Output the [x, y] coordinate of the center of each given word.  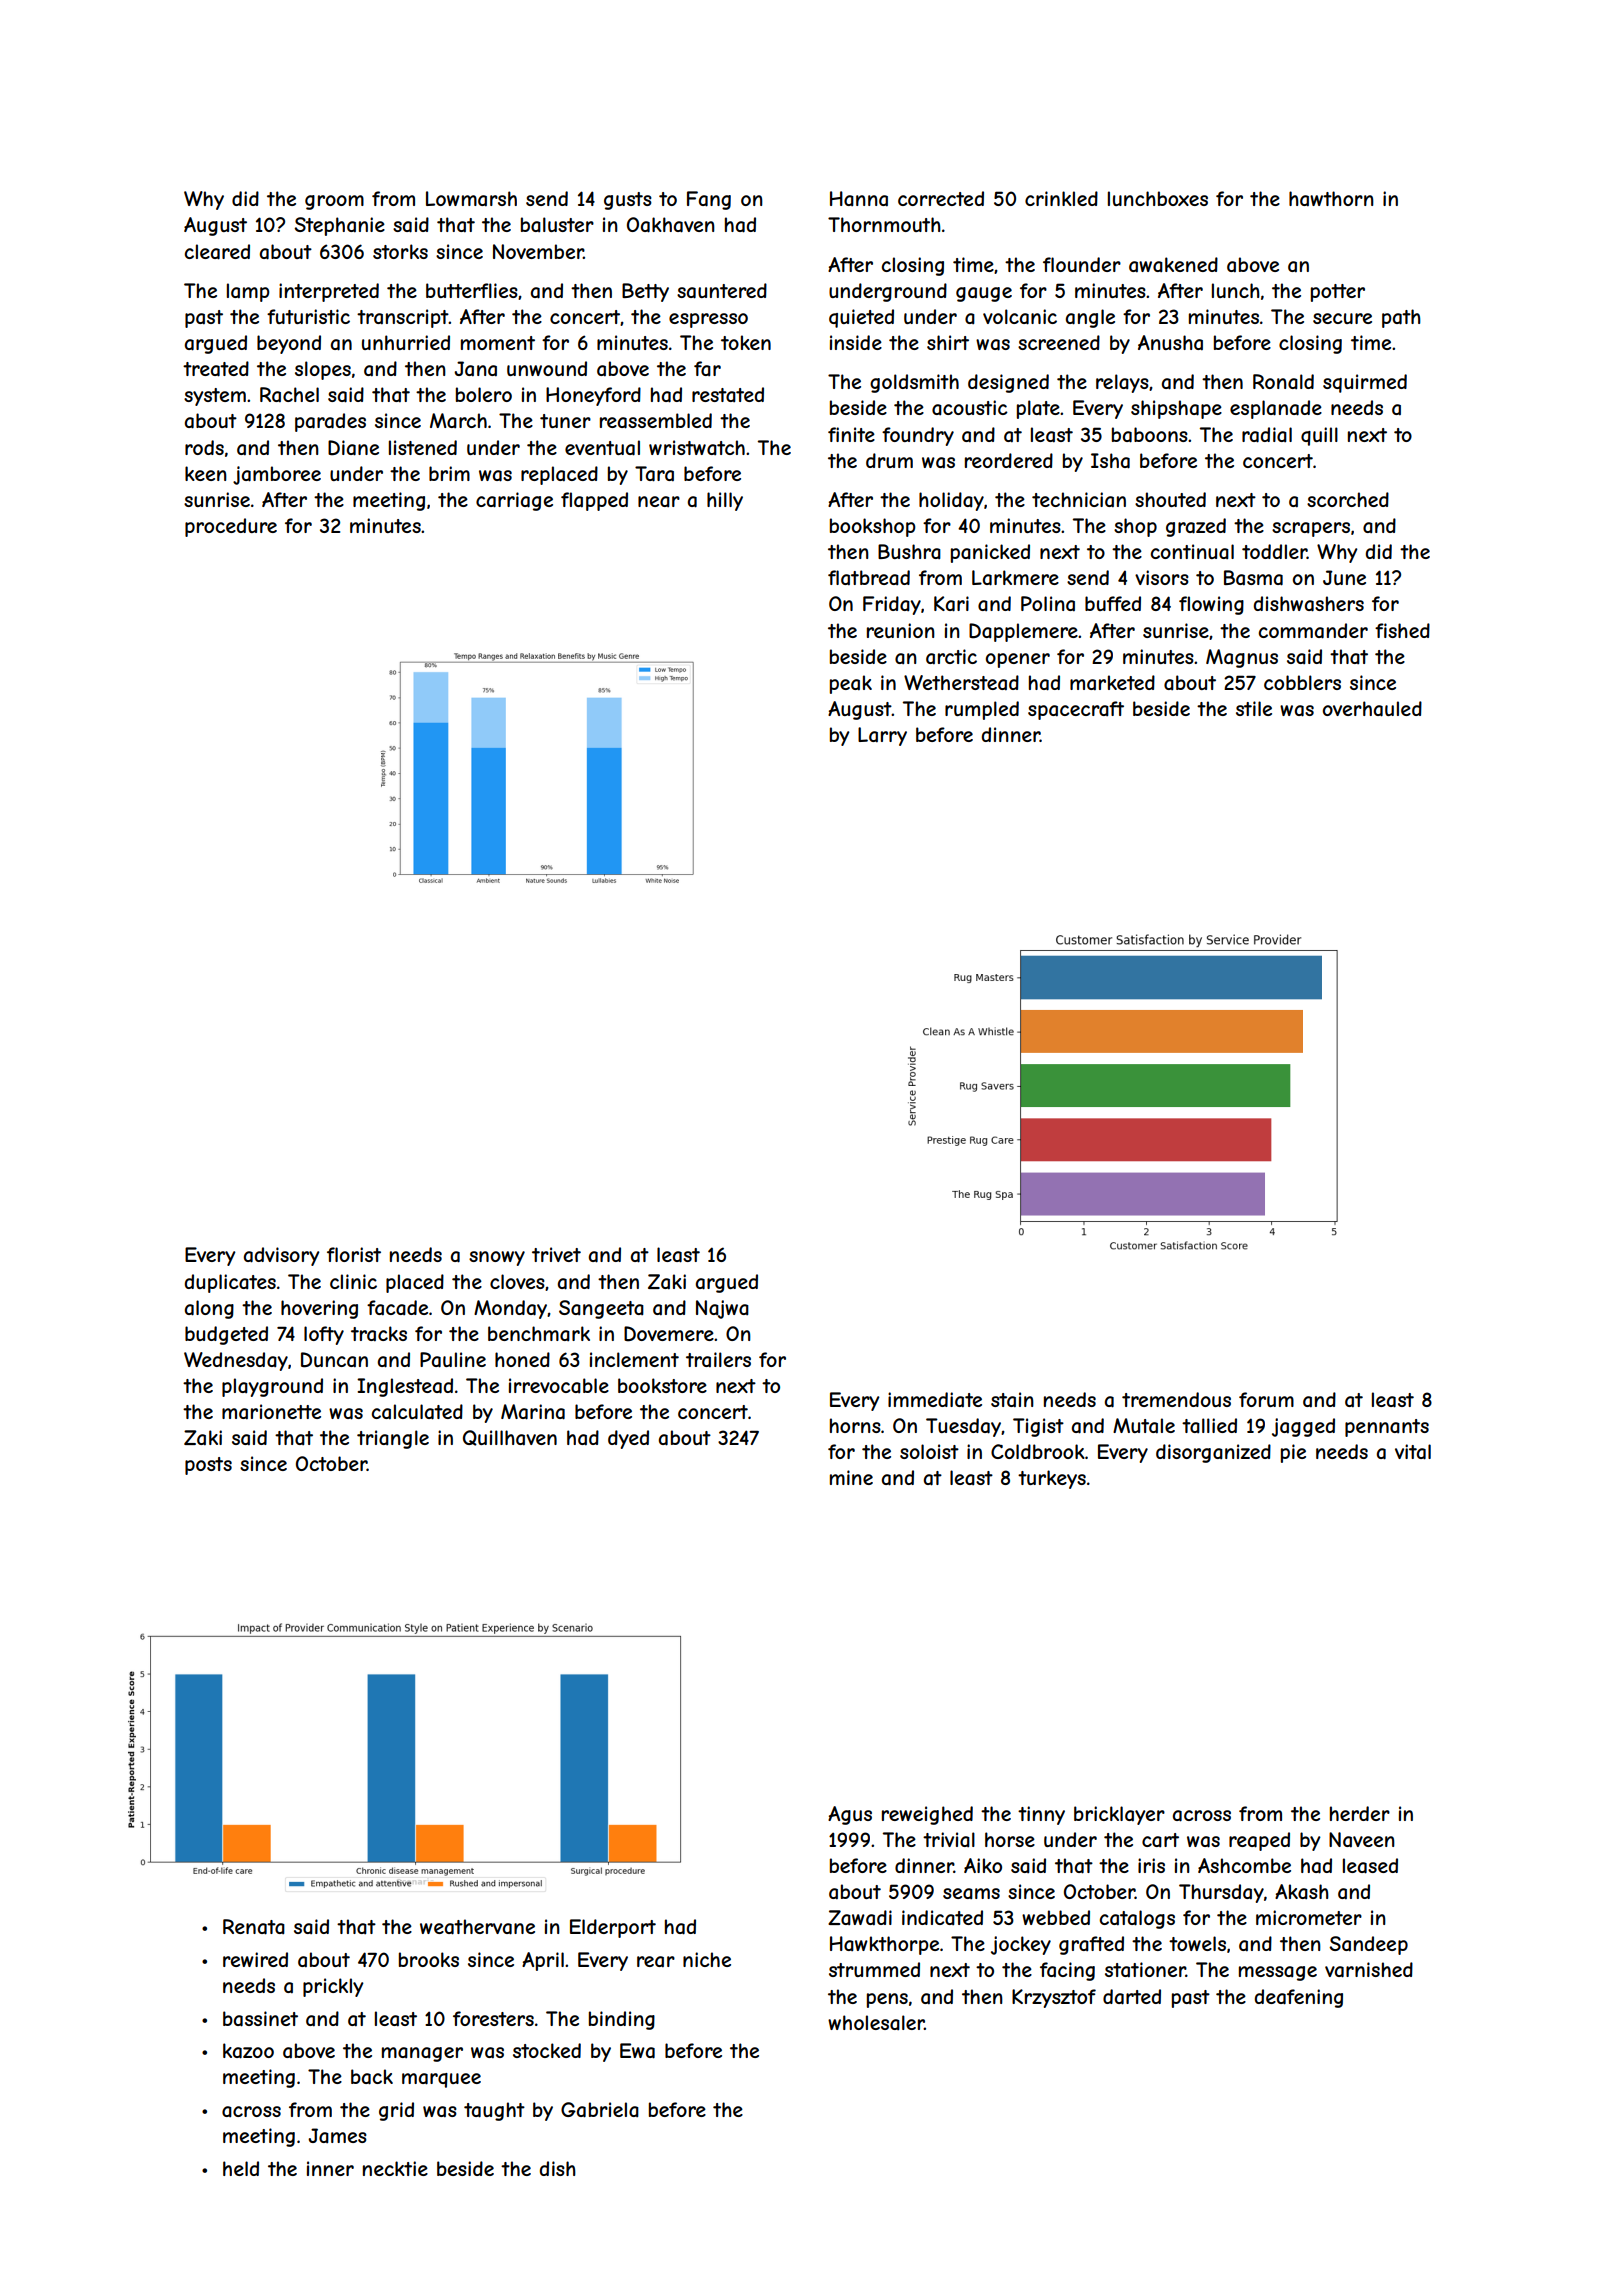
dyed [628, 1439]
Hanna [859, 199]
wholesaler [876, 2022]
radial [1267, 435]
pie [1293, 1453]
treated [216, 369]
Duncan [334, 1360]
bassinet [260, 2019]
